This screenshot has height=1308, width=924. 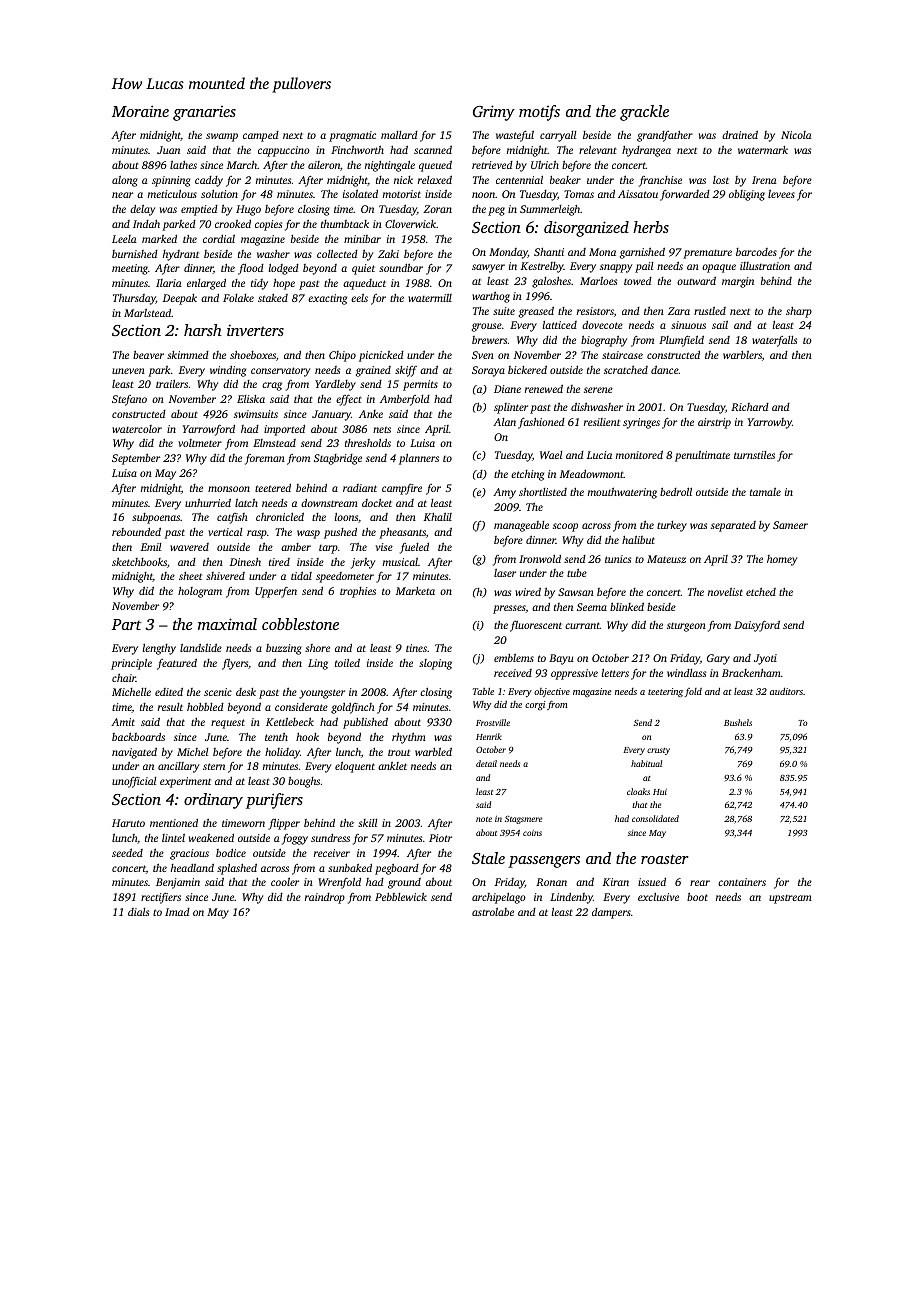 I want to click on Bushels, so click(x=738, y=722).
